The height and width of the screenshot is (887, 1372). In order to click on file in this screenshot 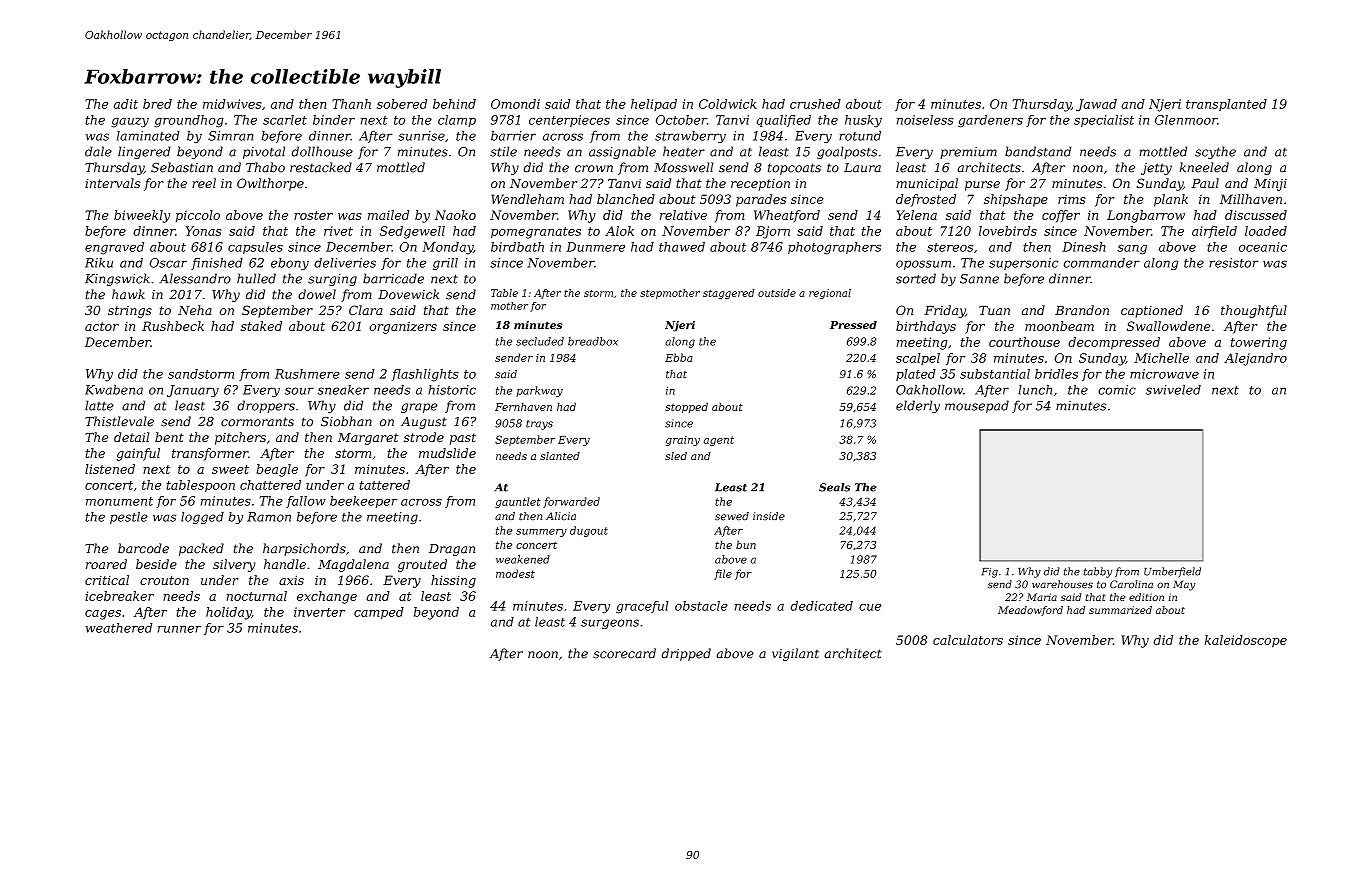, I will do `click(723, 574)`.
